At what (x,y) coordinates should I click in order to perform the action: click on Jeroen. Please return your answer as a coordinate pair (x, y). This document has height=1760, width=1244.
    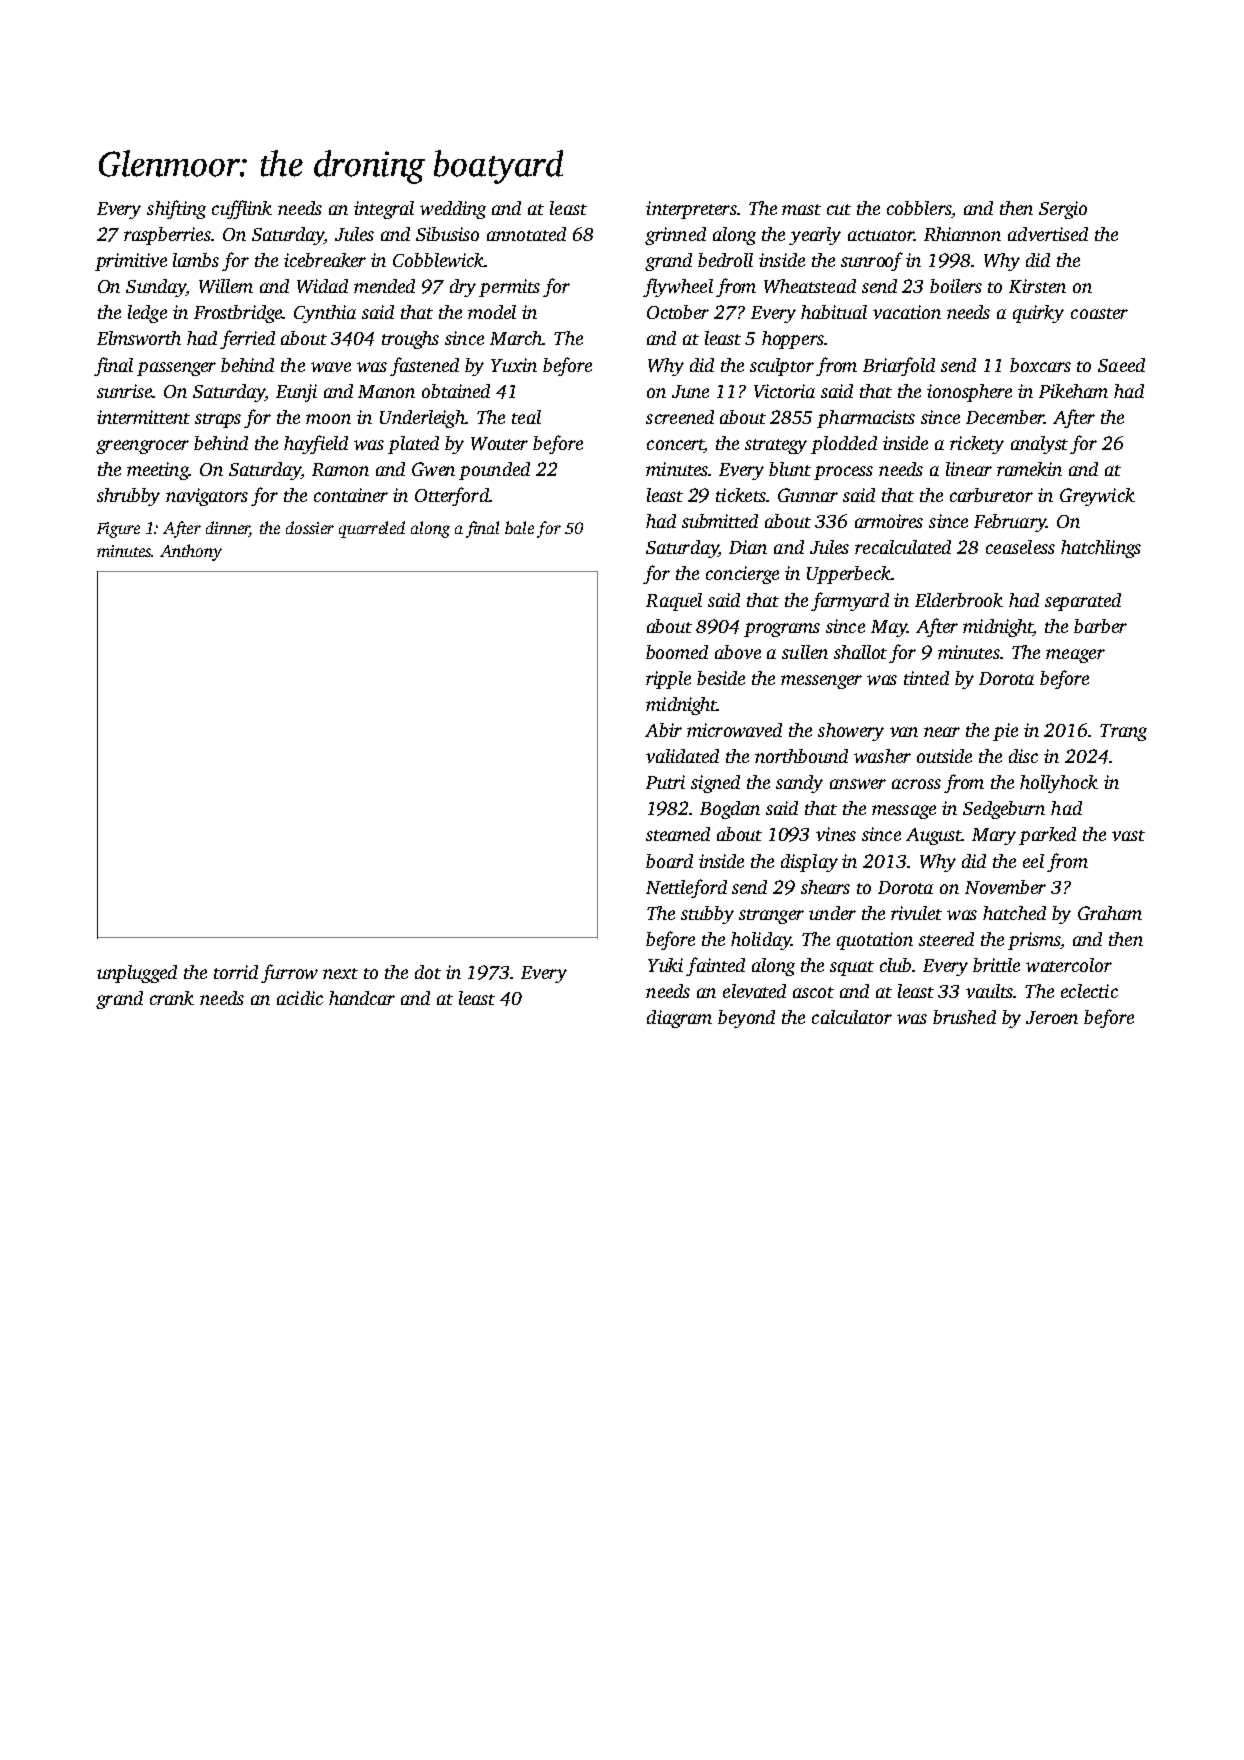
    Looking at the image, I should click on (1052, 1017).
